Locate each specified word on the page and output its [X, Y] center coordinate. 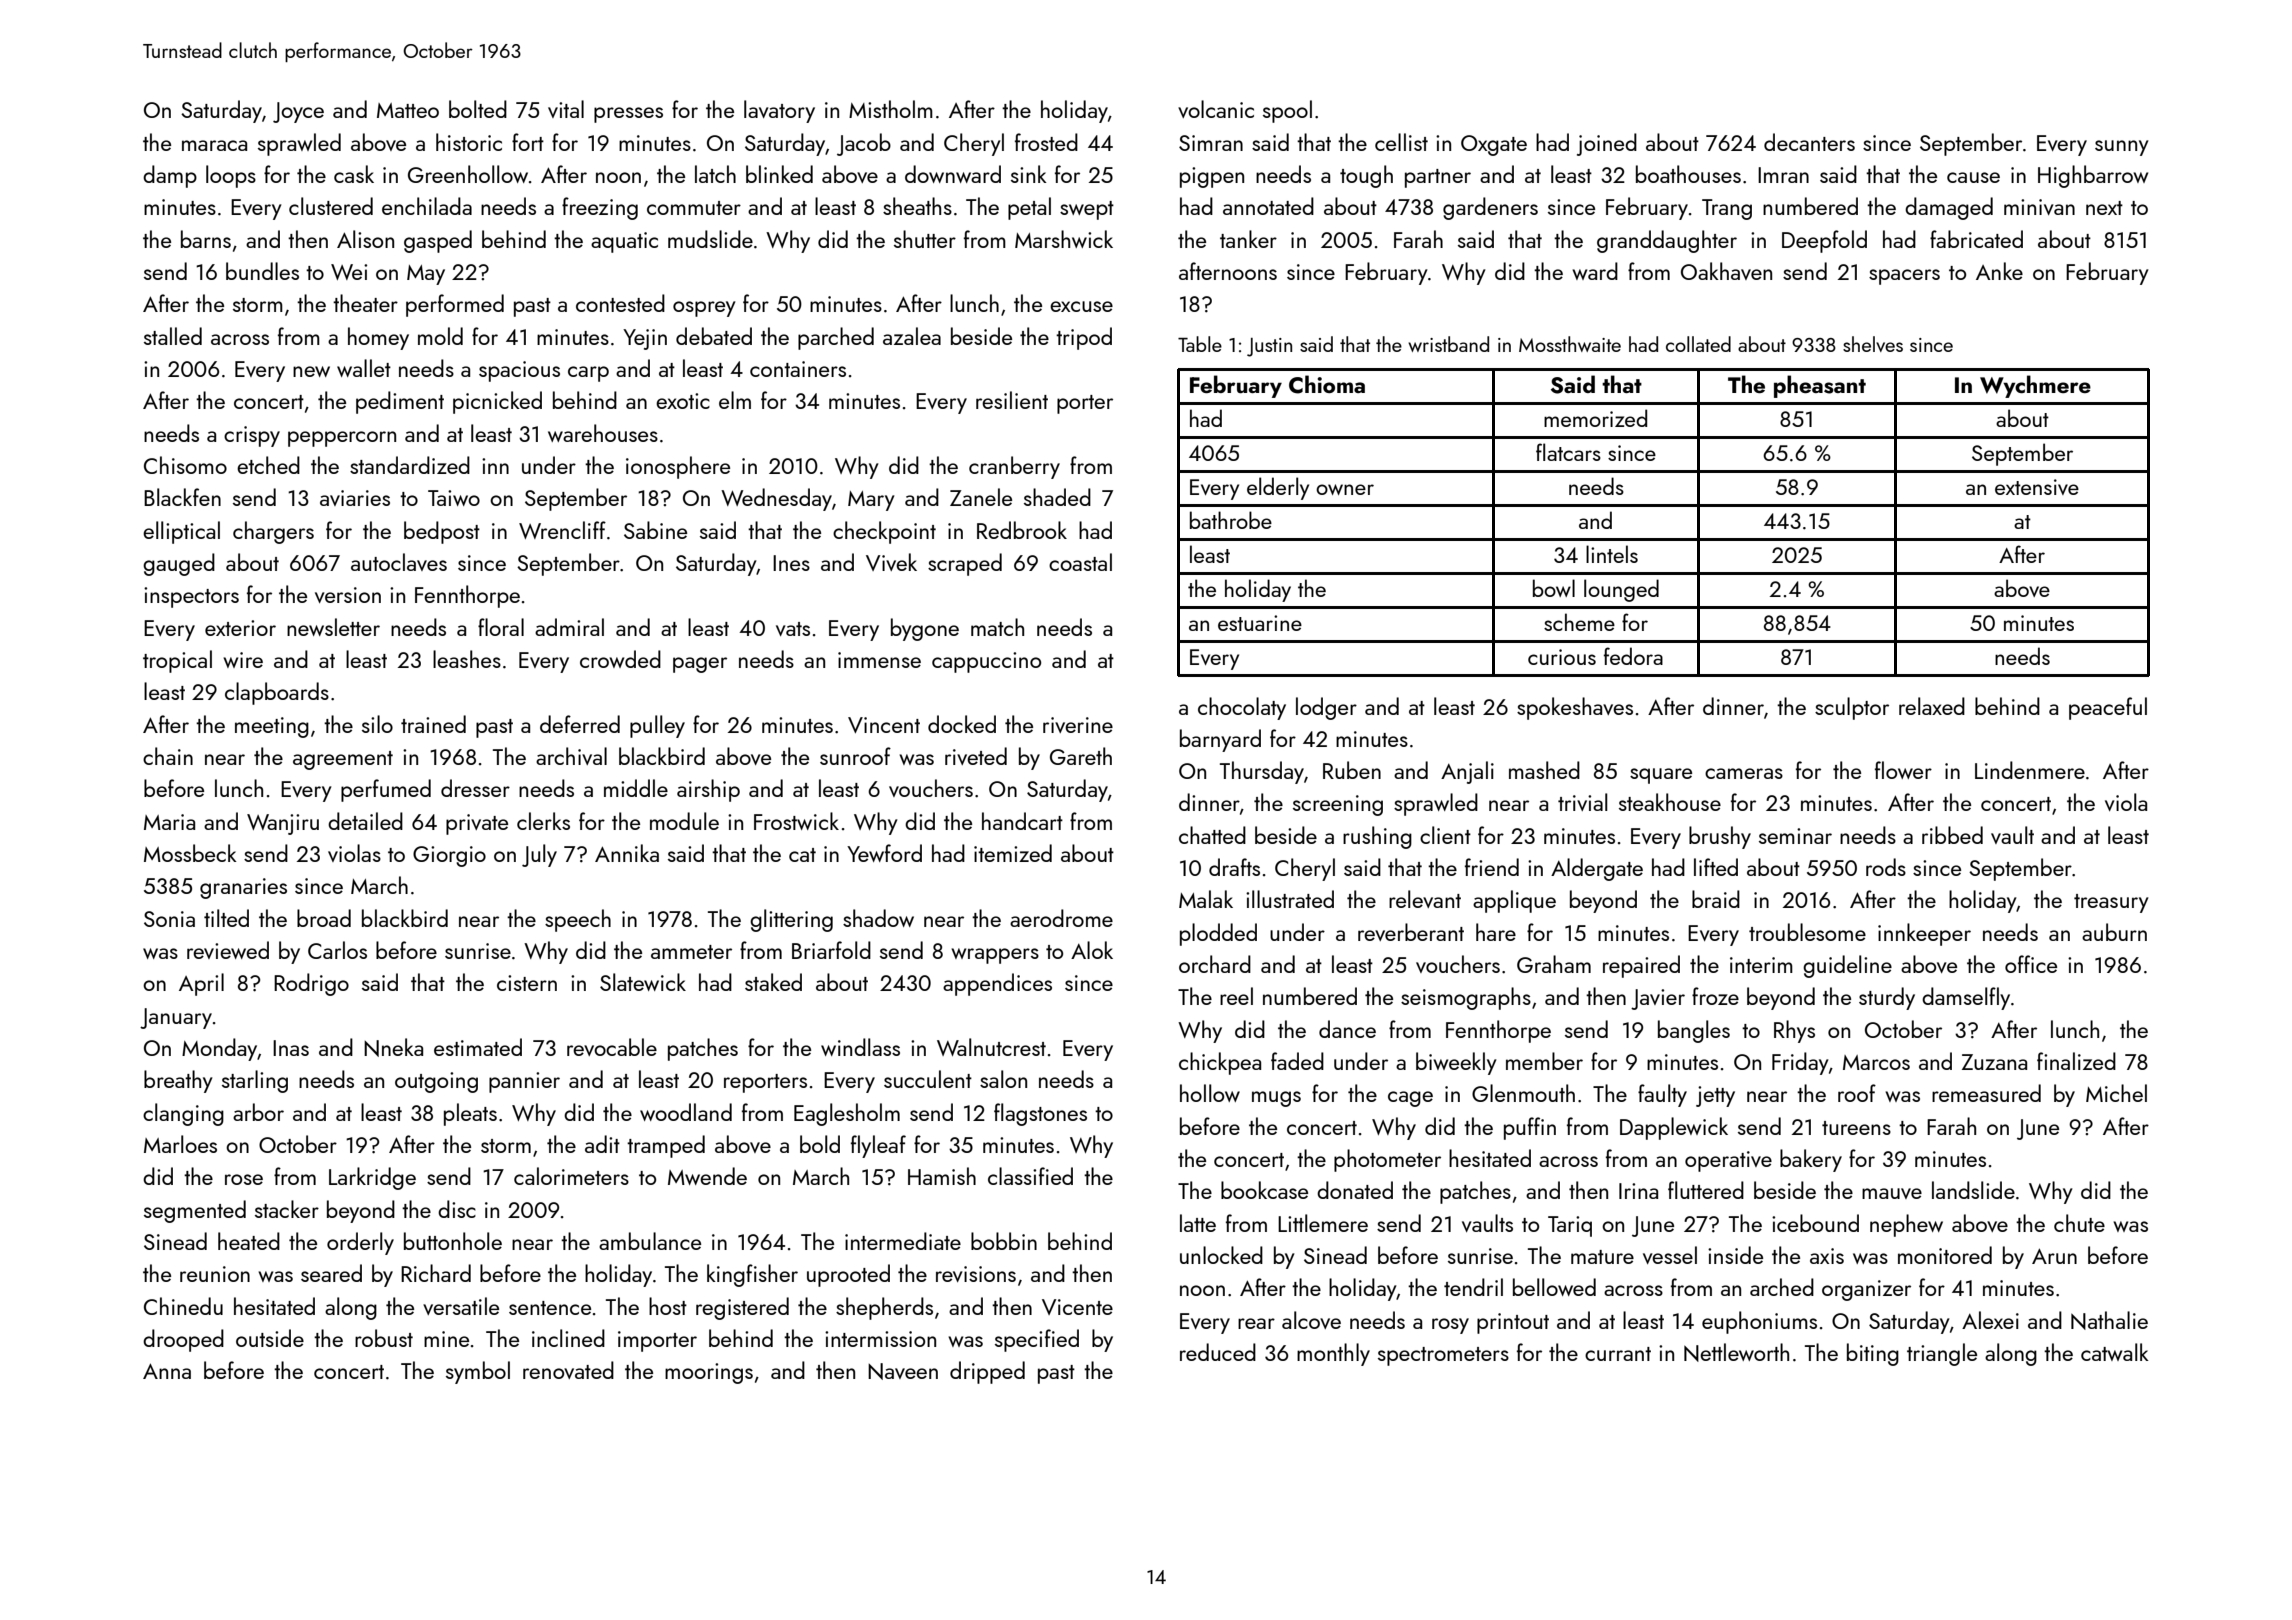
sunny [2122, 148]
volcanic [1216, 109]
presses [628, 115]
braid [1716, 899]
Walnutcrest [991, 1047]
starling [255, 1081]
